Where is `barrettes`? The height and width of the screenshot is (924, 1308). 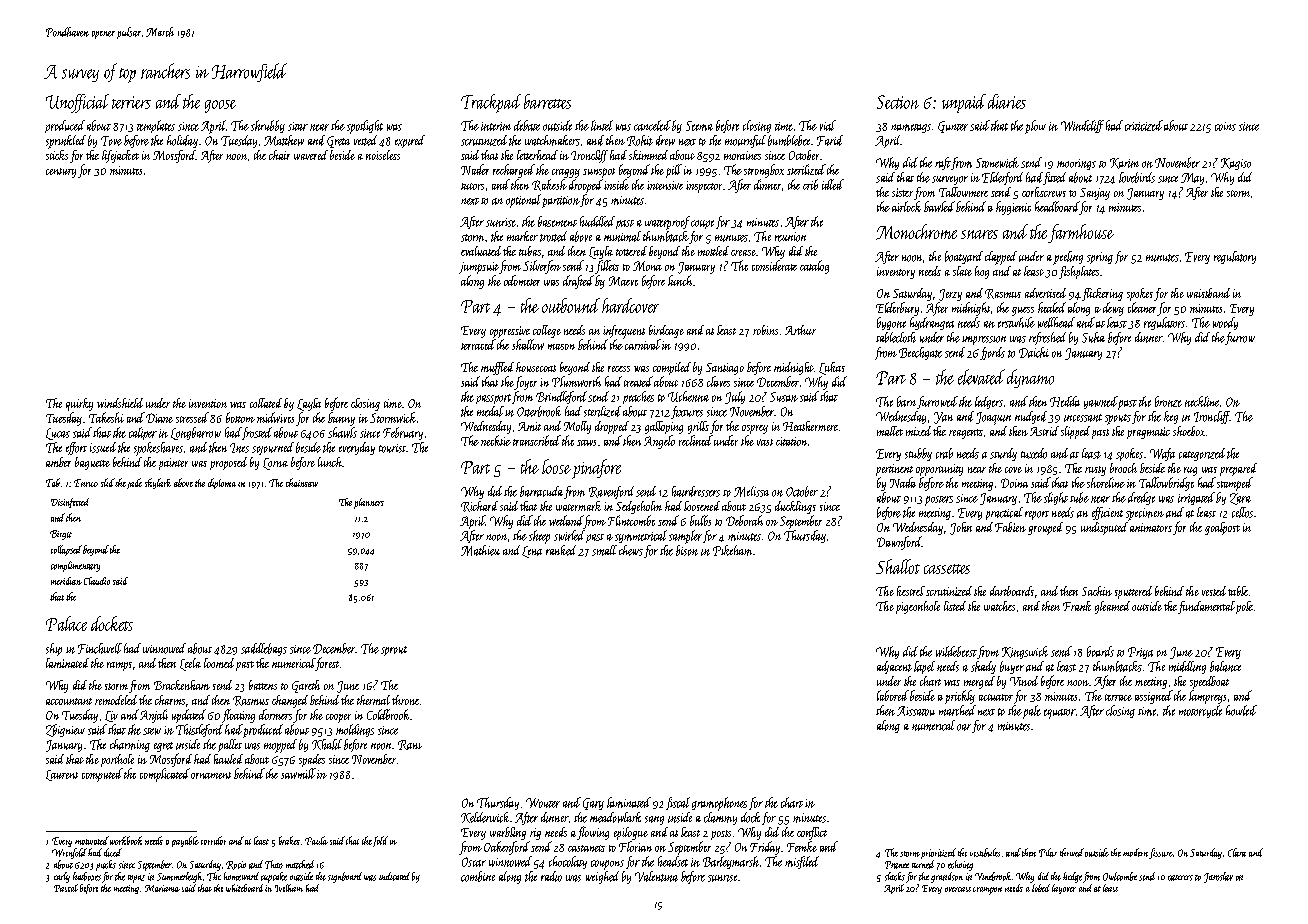 barrettes is located at coordinates (547, 101).
